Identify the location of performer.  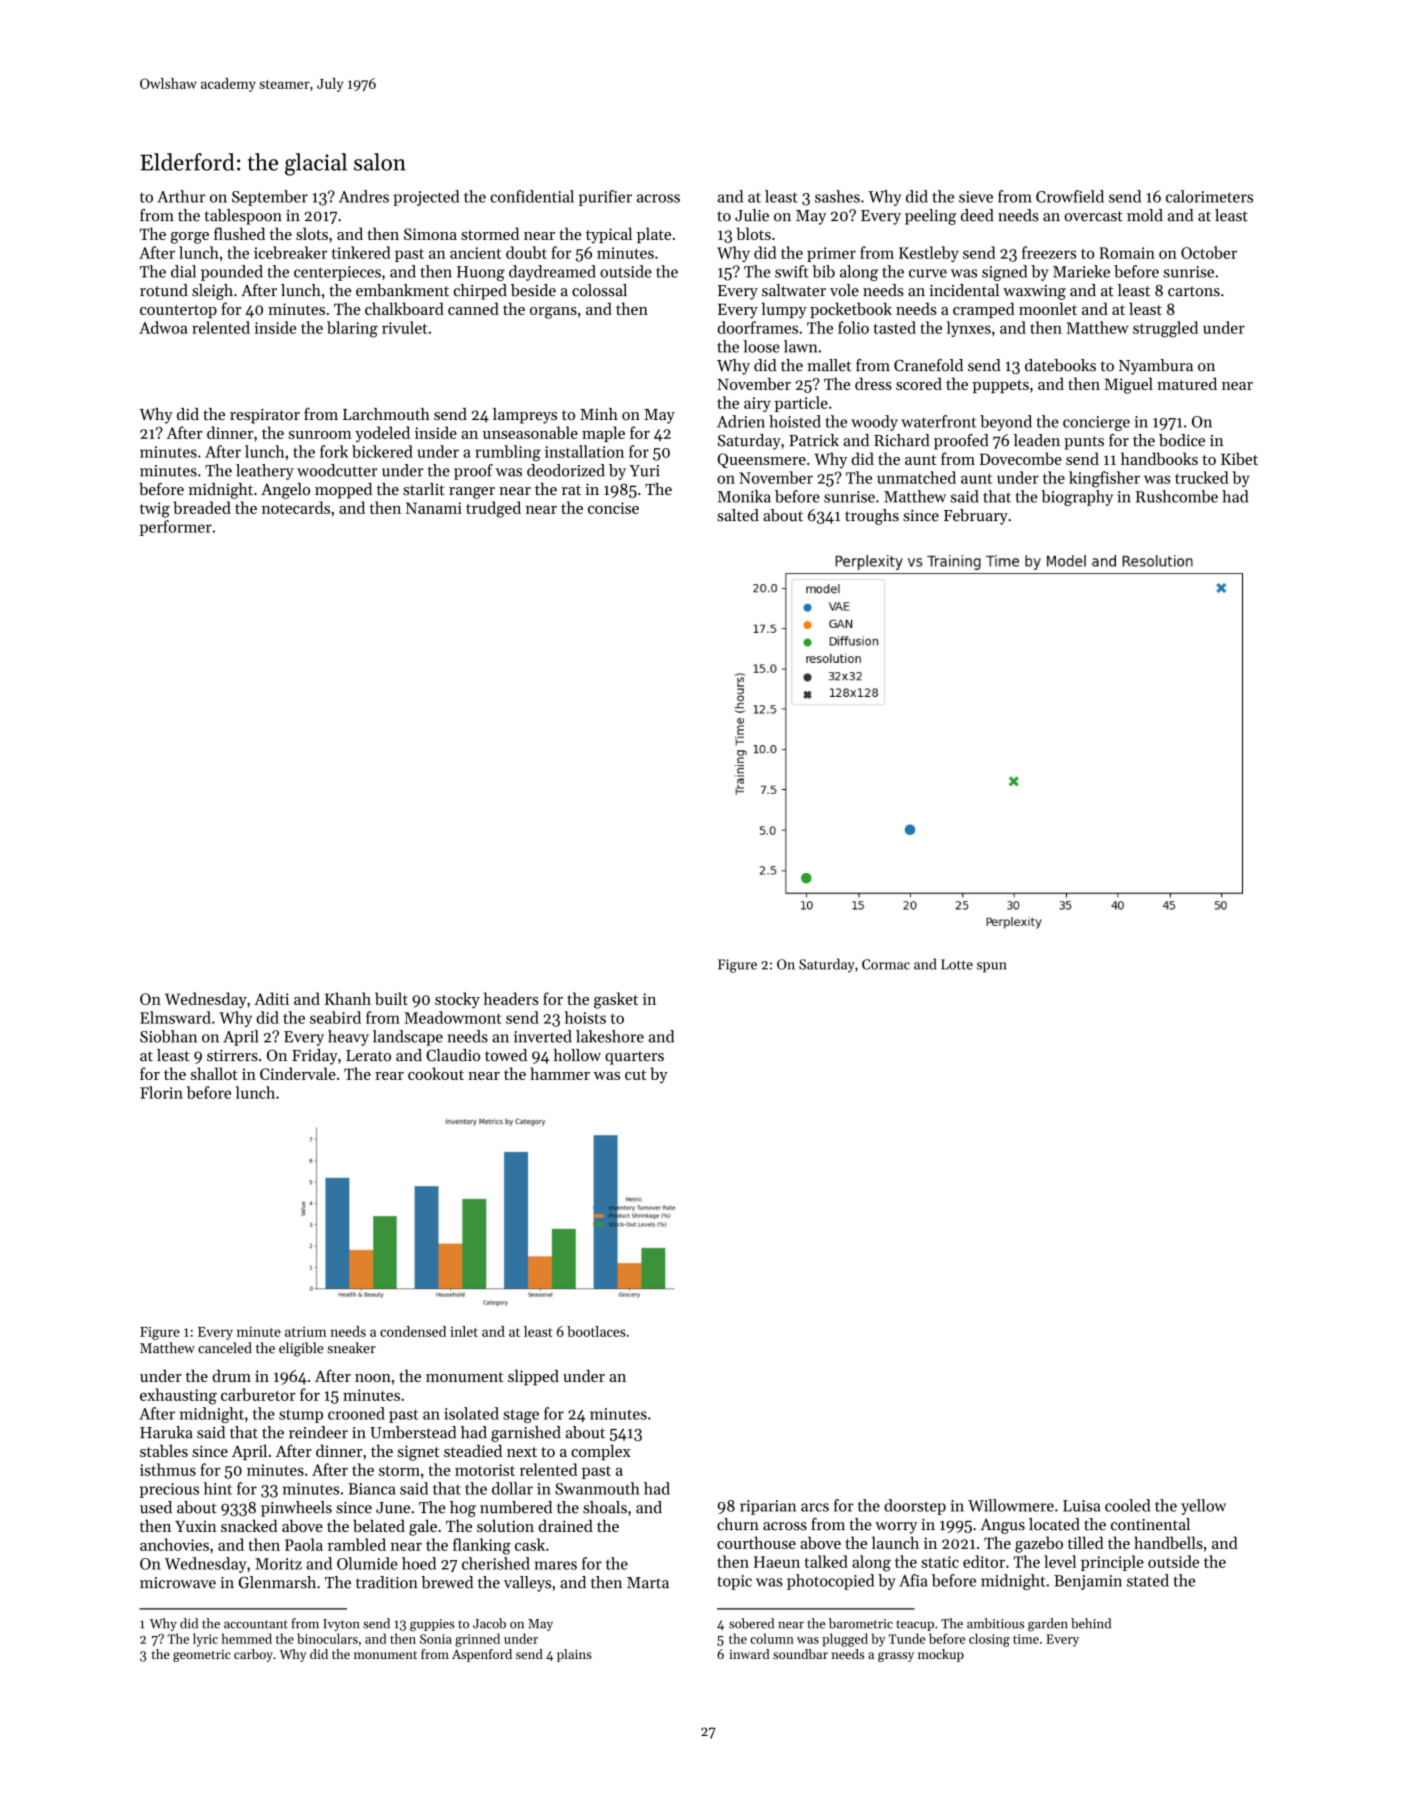
(176, 528).
